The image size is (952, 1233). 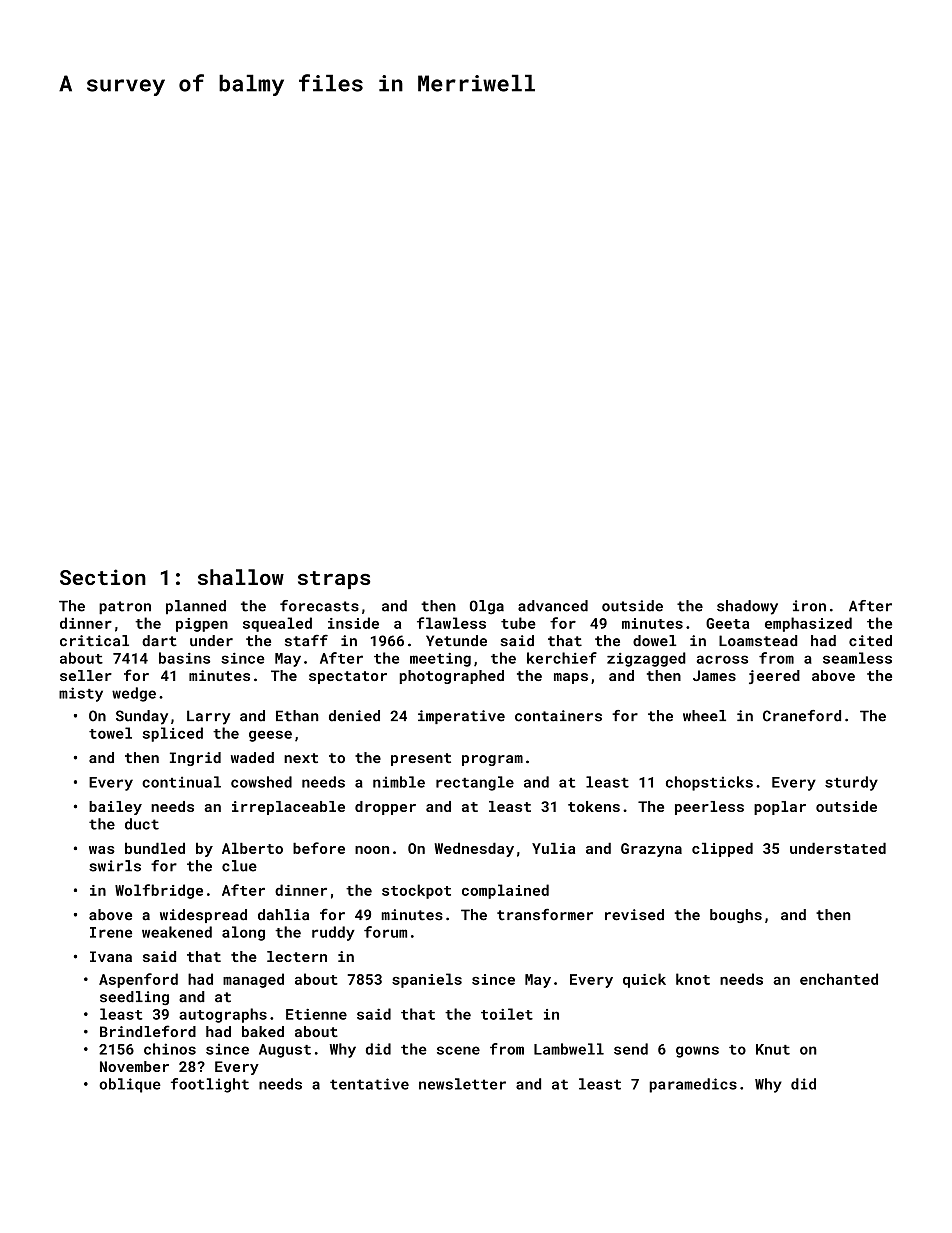 What do you see at coordinates (475, 783) in the image?
I see `rectangle` at bounding box center [475, 783].
